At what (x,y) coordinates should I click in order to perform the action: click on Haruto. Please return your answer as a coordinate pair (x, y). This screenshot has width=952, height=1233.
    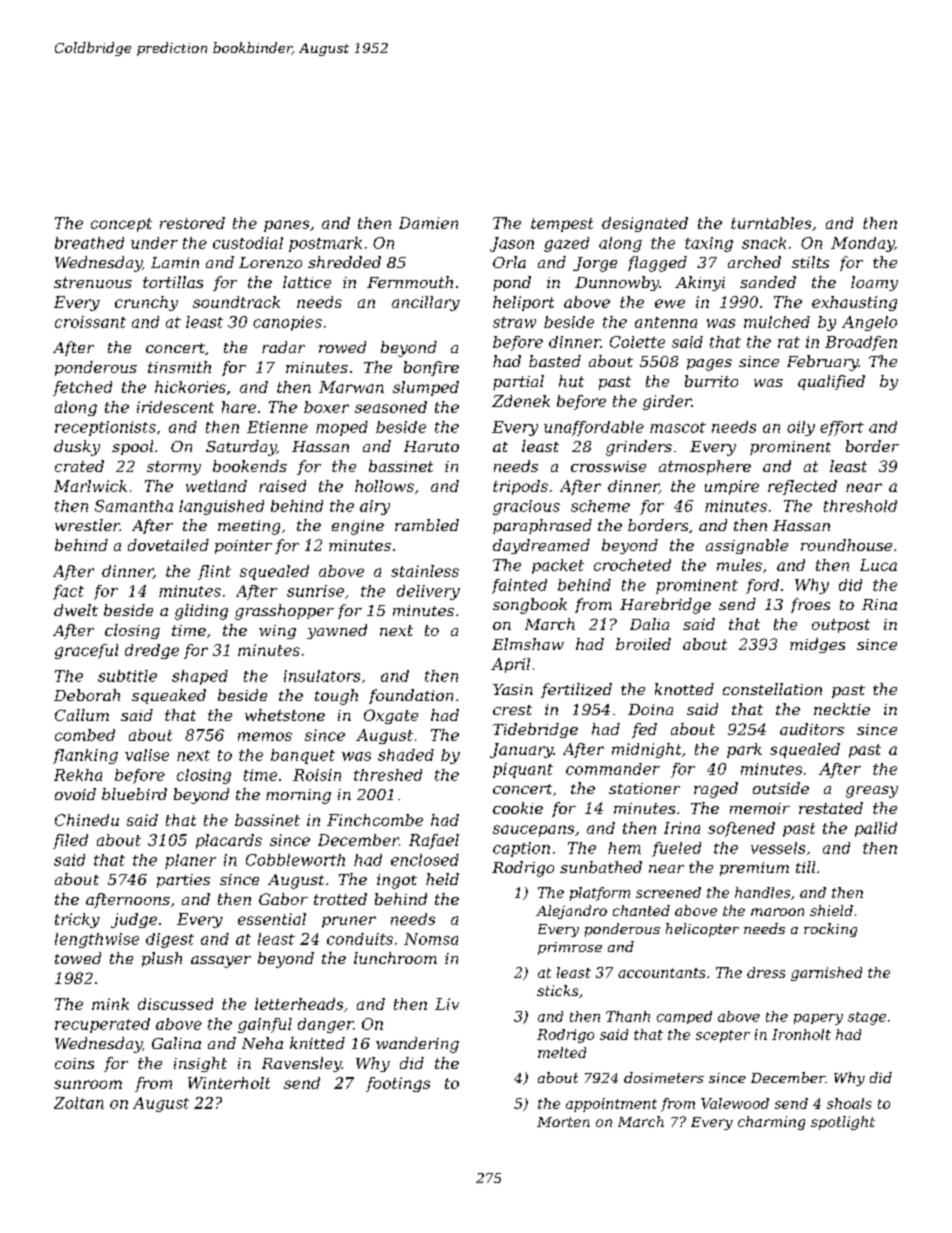
    Looking at the image, I should click on (431, 446).
